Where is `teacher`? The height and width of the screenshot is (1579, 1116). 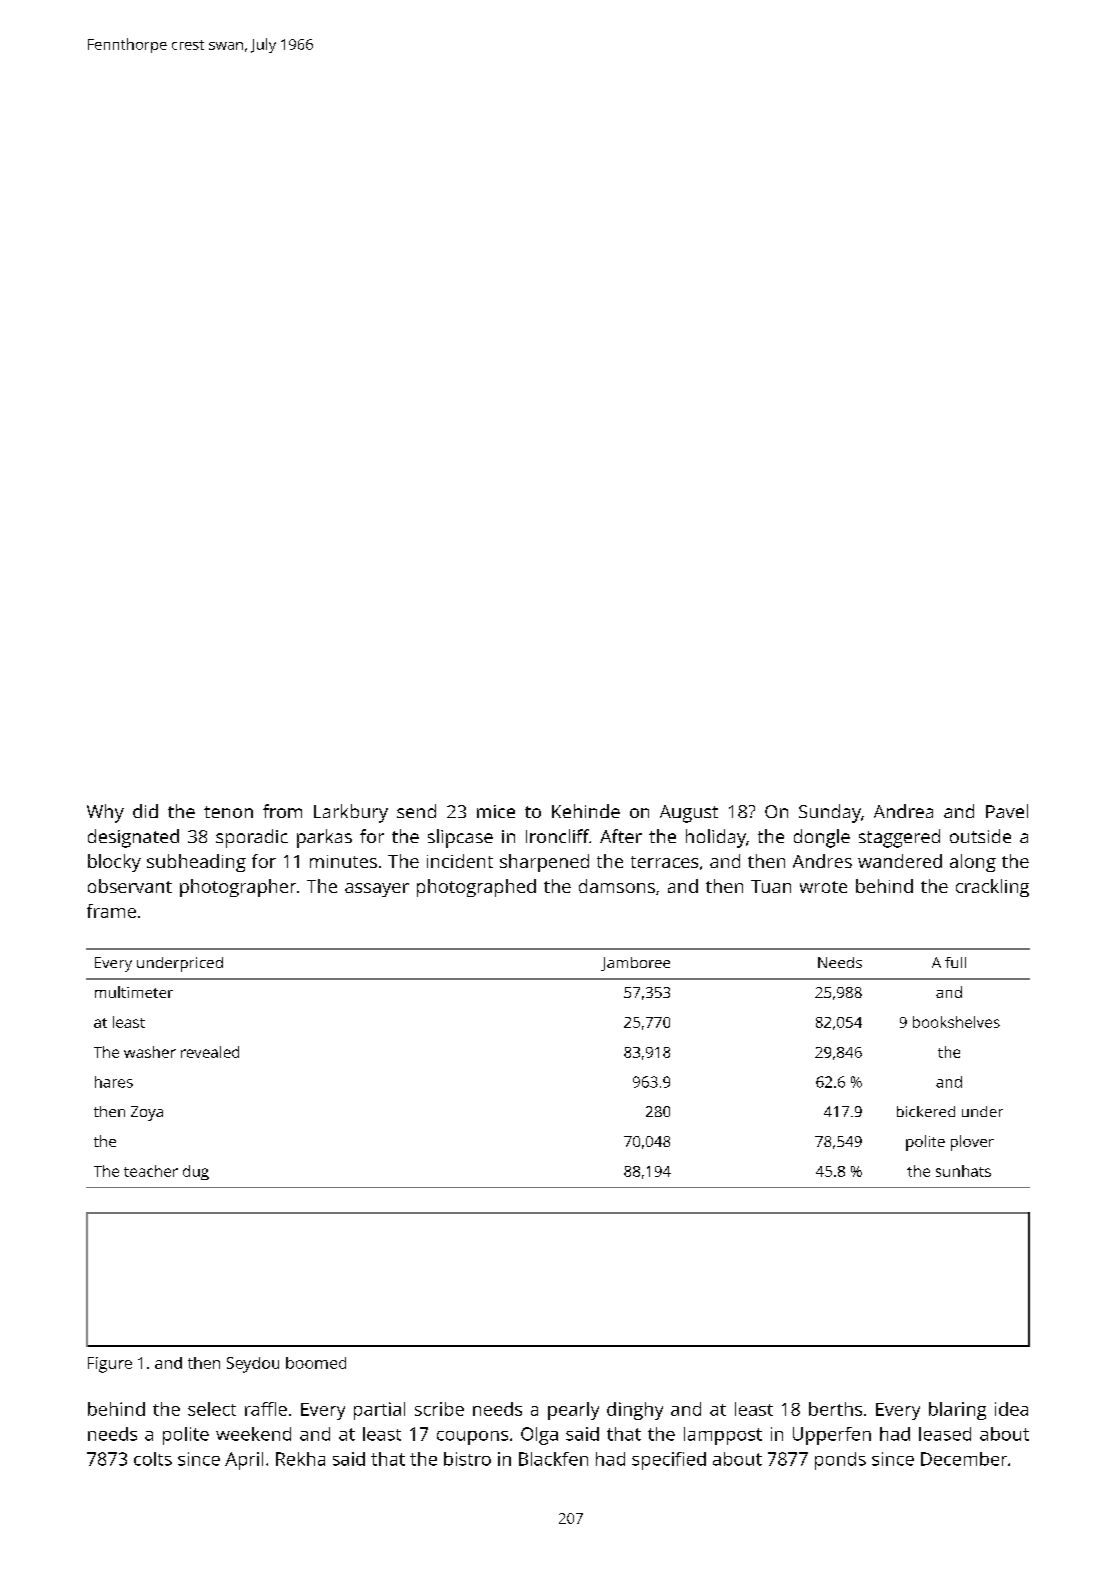
teacher is located at coordinates (151, 1171).
